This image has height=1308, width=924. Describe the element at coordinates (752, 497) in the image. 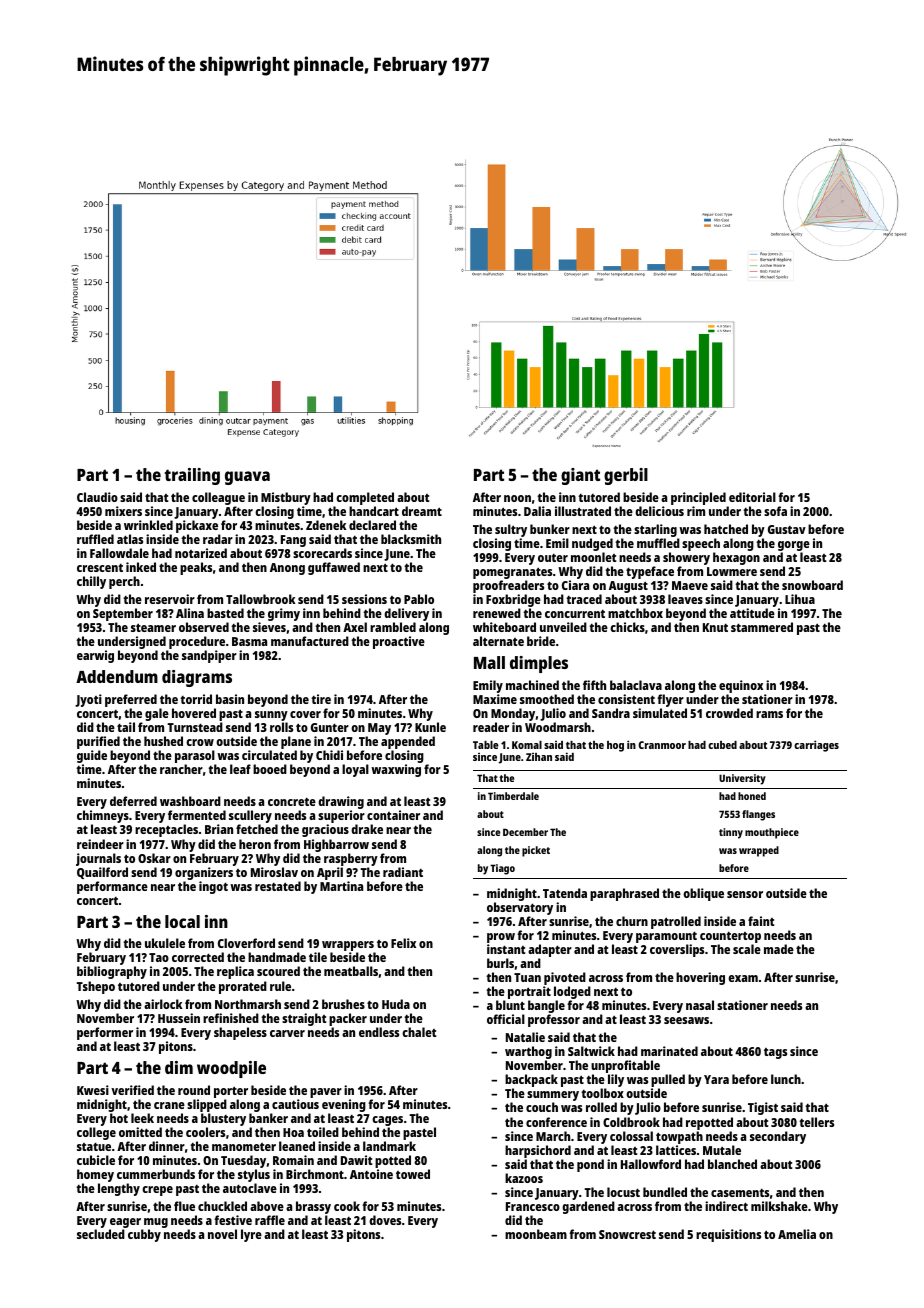

I see `editorial` at that location.
